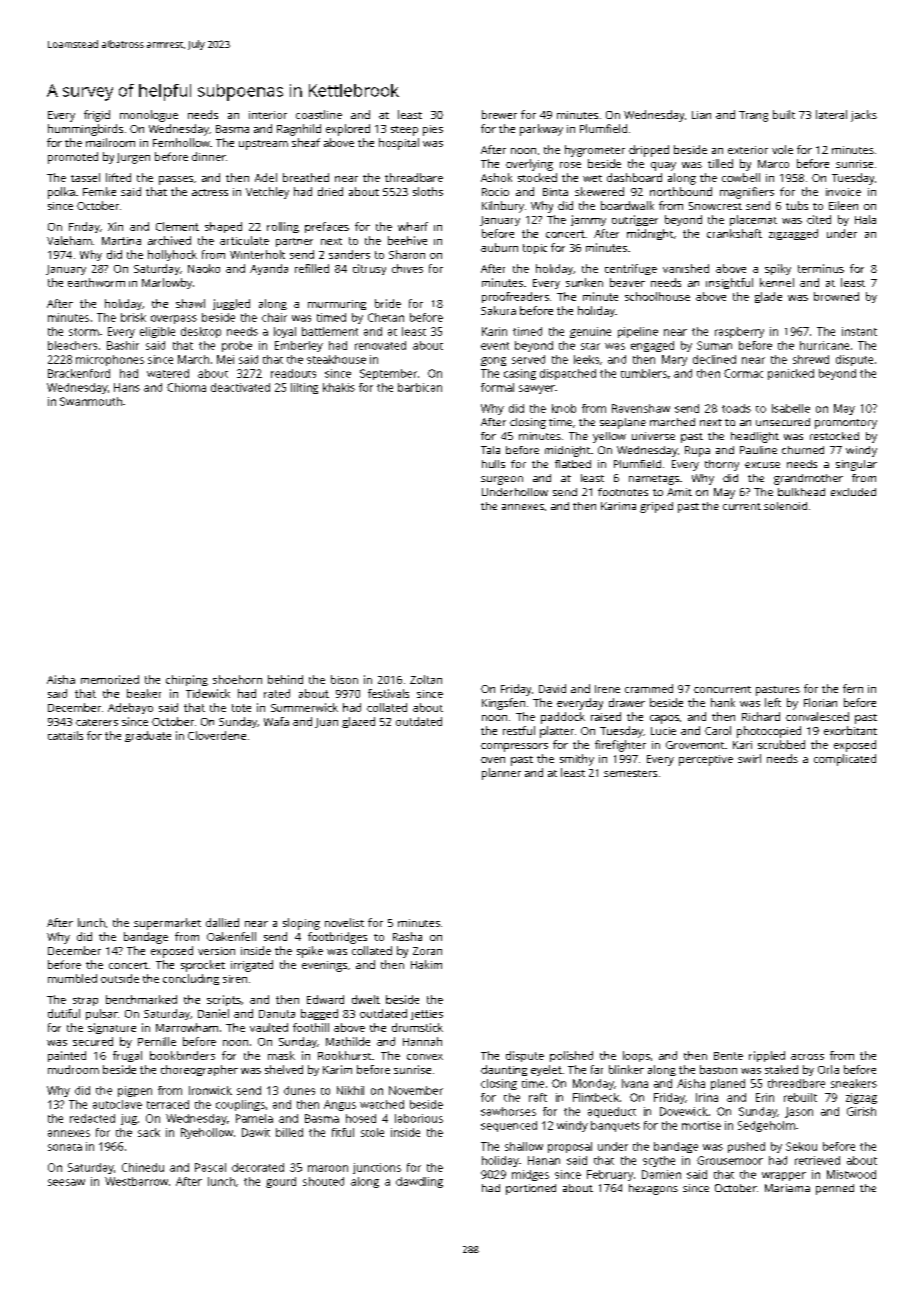 This screenshot has height=1308, width=924. I want to click on surgeon, so click(502, 480).
